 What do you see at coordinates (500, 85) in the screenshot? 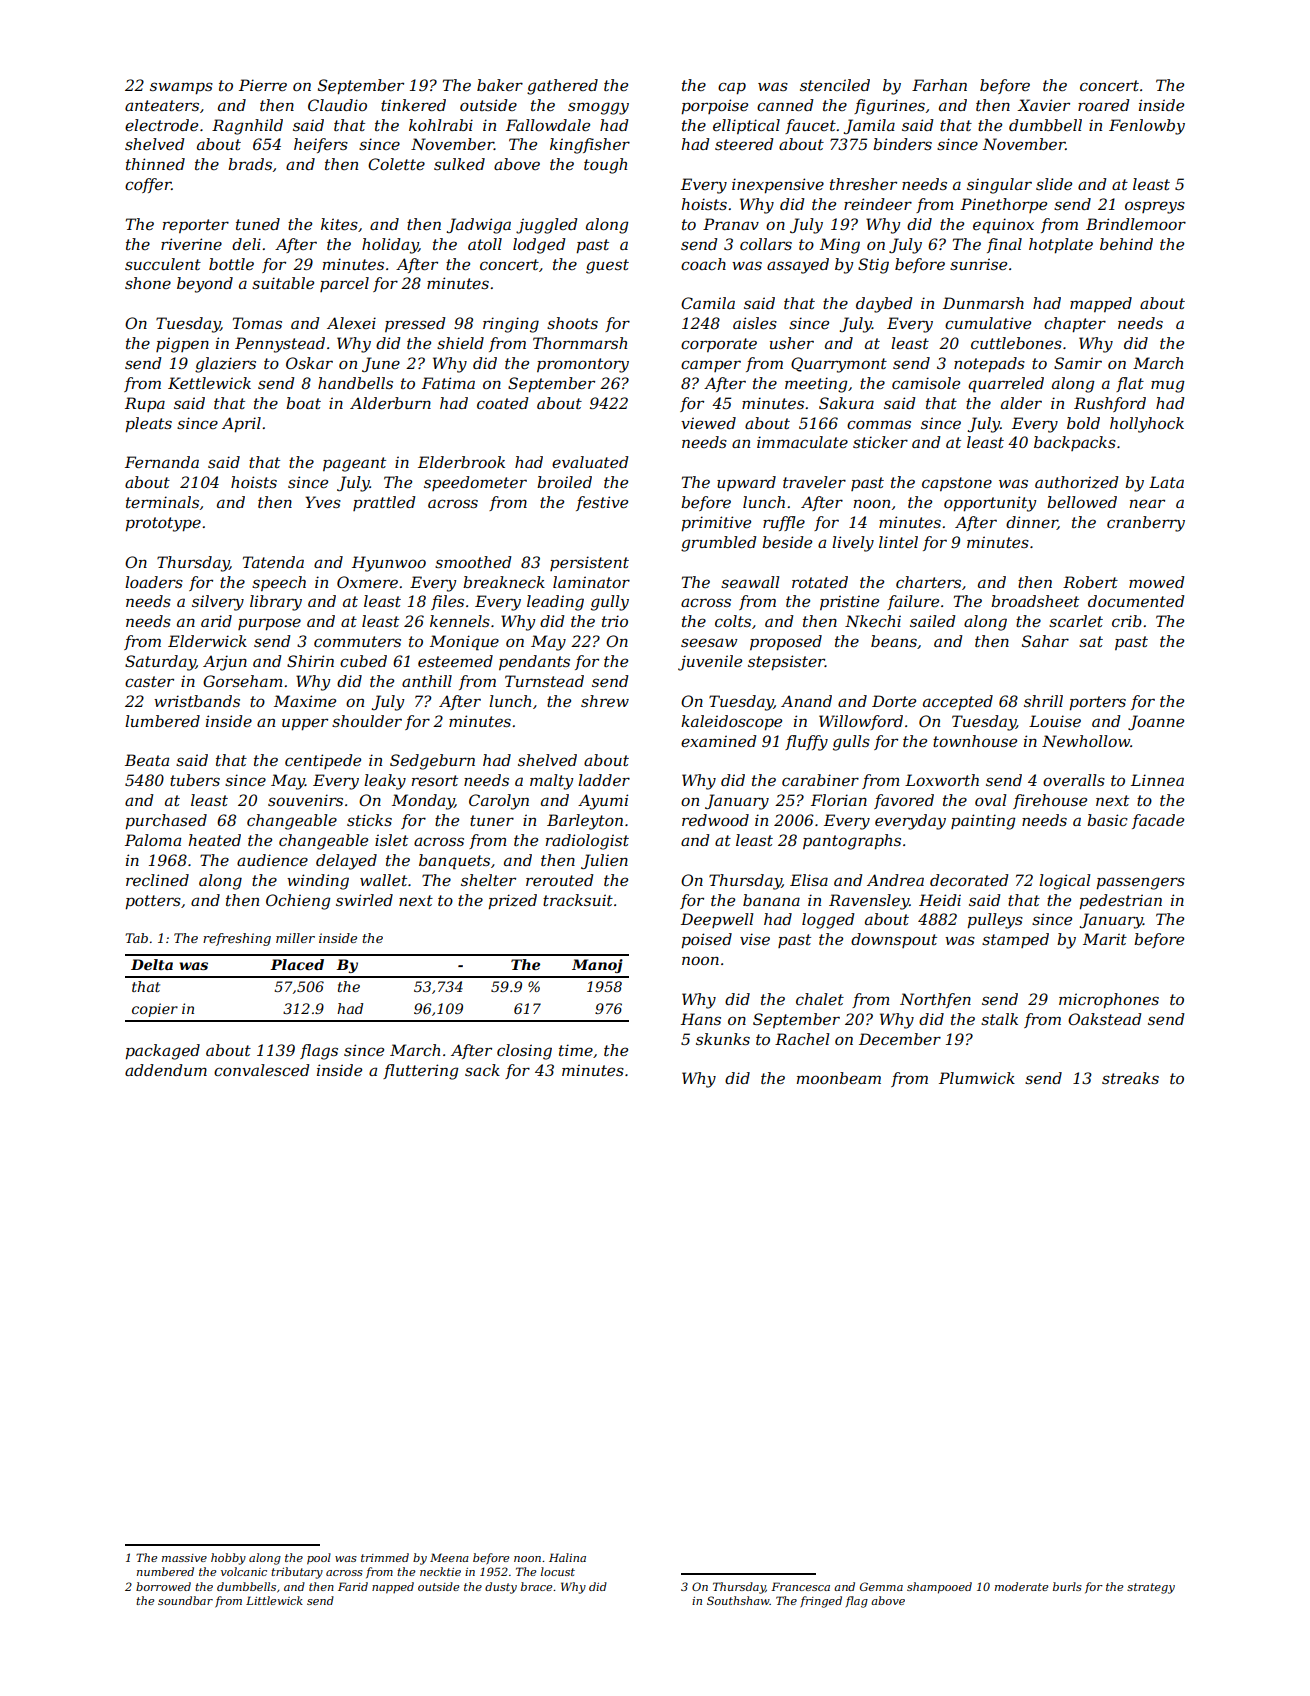
I see `baker` at bounding box center [500, 85].
